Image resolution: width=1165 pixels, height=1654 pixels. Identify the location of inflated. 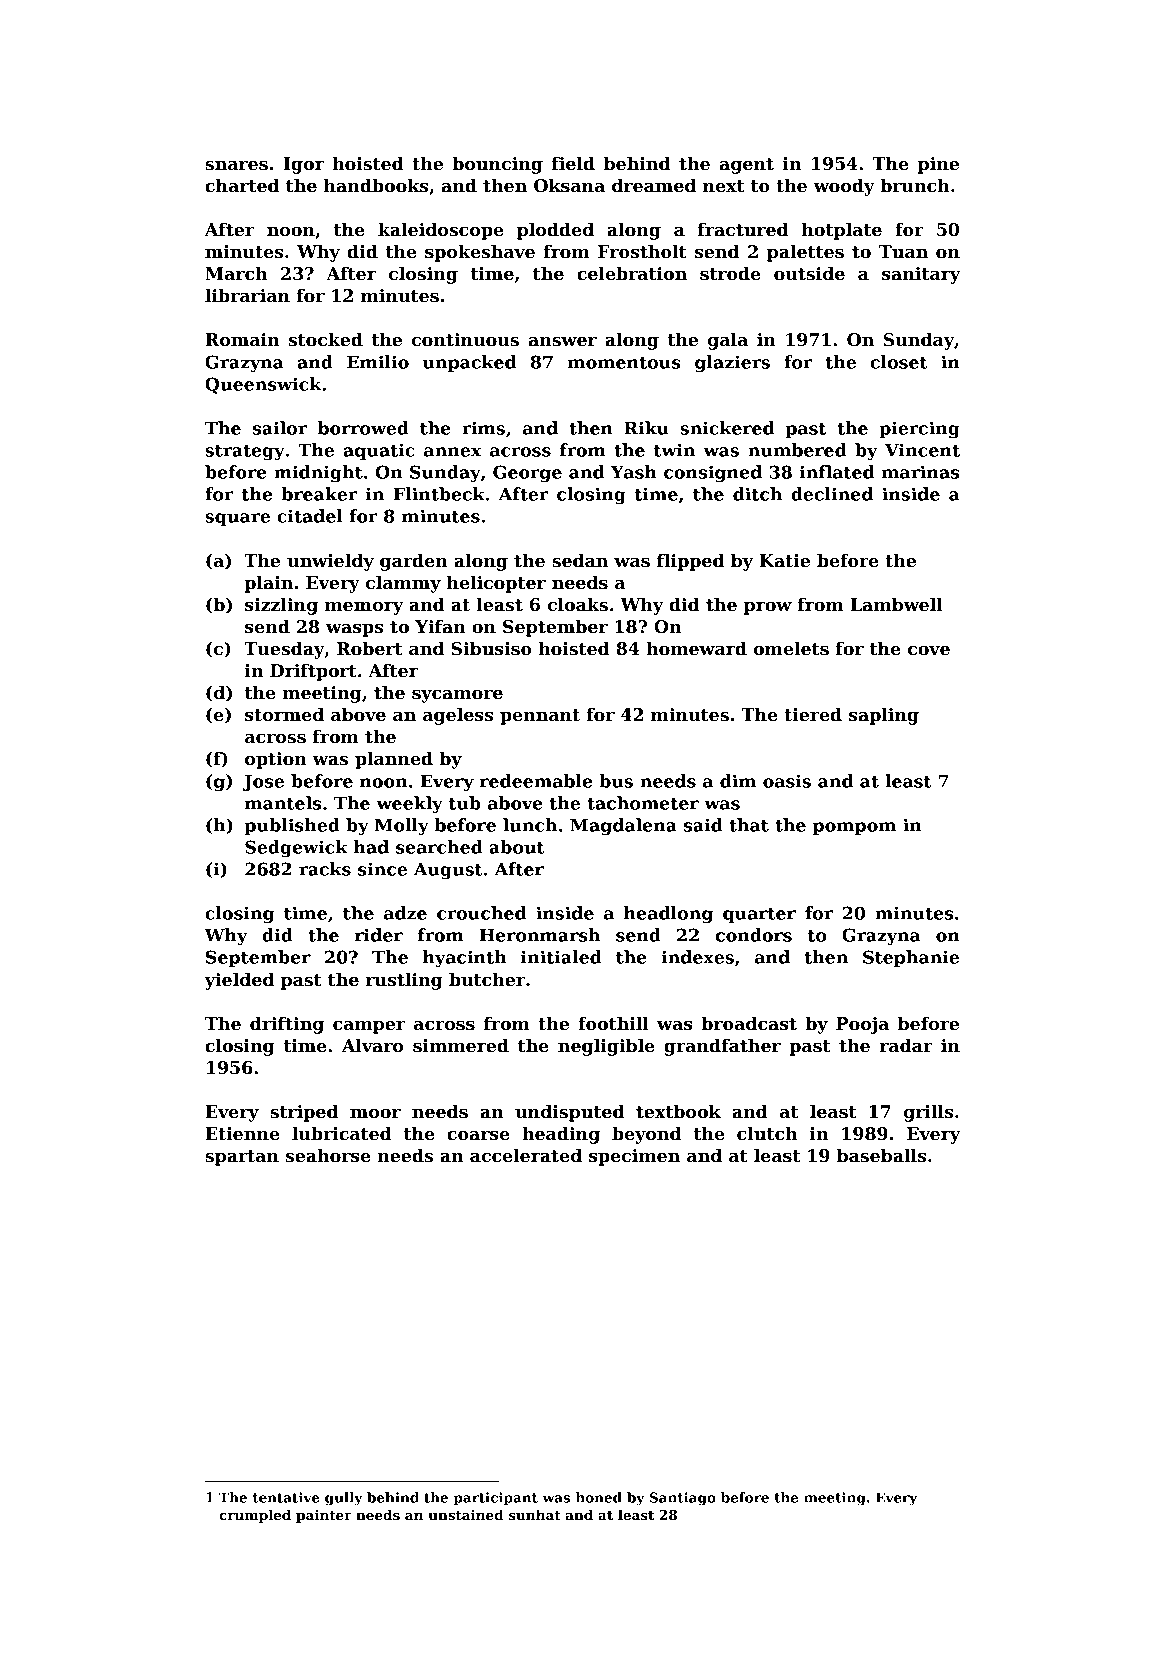
(836, 472).
